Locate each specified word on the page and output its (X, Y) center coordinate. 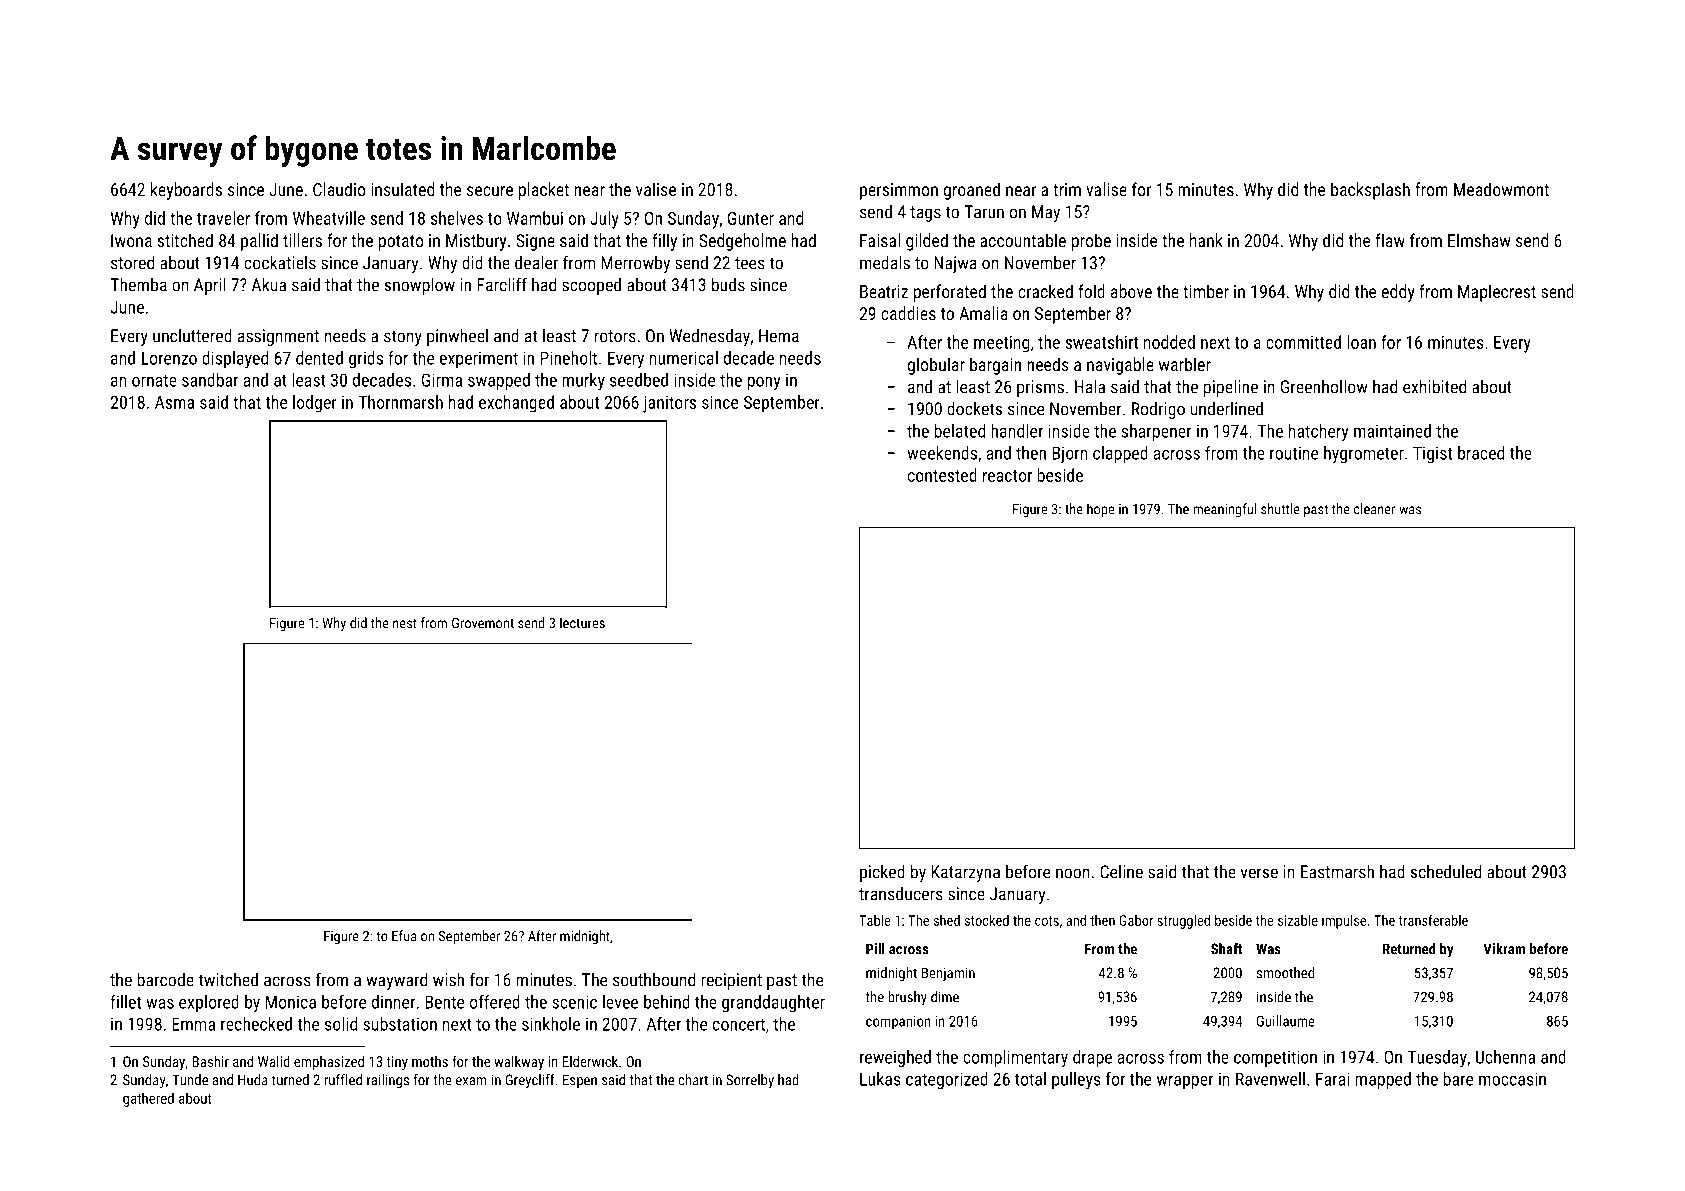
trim (1067, 189)
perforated (950, 293)
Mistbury (476, 242)
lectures (582, 623)
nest (405, 623)
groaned (972, 191)
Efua (404, 936)
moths (430, 1061)
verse (1259, 873)
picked (882, 873)
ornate (154, 380)
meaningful (1224, 510)
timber (1206, 291)
